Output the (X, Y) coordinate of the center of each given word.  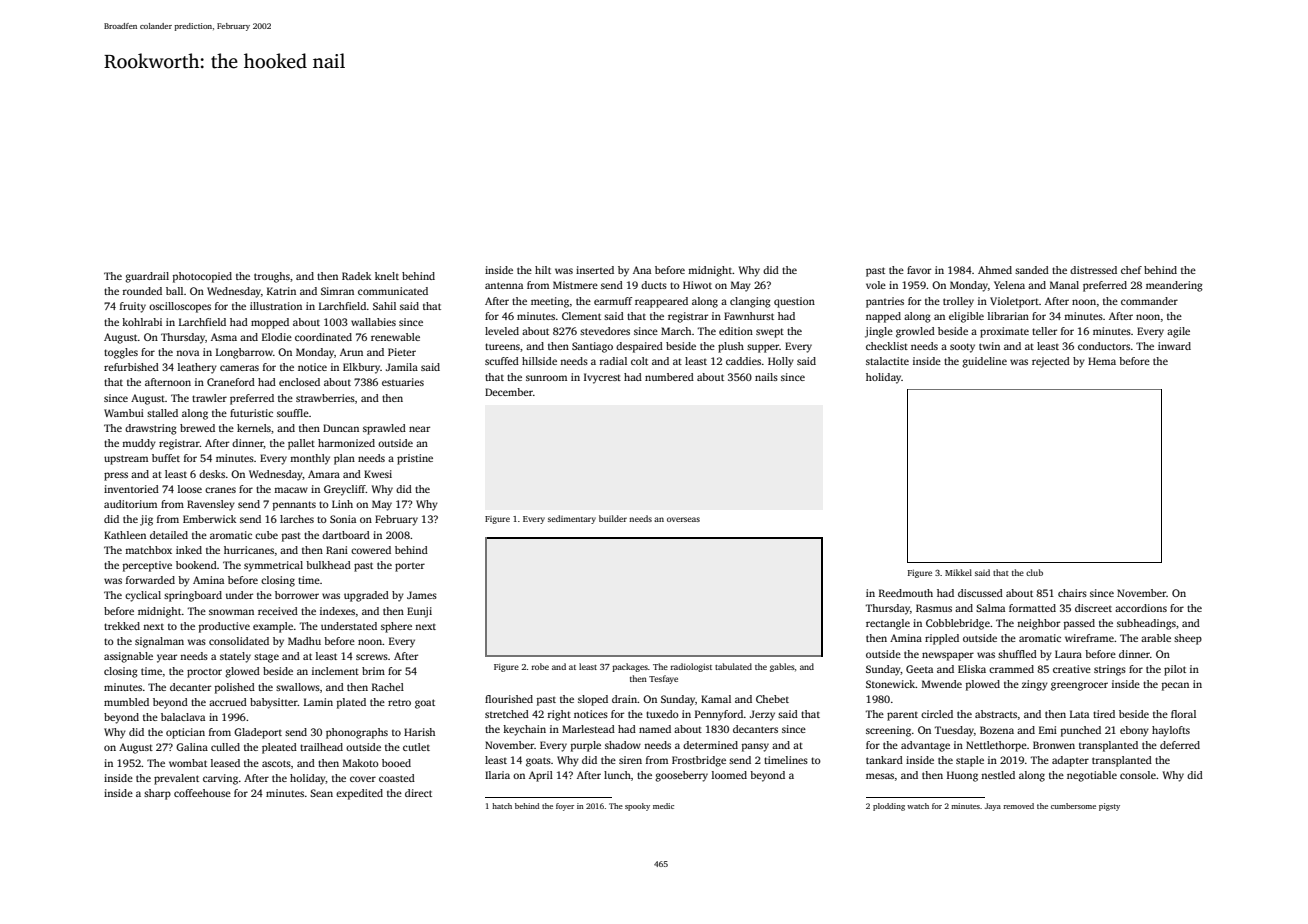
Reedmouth (906, 593)
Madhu (304, 641)
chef (1131, 270)
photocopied (202, 277)
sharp (157, 794)
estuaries (403, 382)
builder (613, 518)
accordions (1141, 608)
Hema (1102, 361)
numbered (669, 377)
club (1034, 572)
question (794, 302)
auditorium (130, 504)
